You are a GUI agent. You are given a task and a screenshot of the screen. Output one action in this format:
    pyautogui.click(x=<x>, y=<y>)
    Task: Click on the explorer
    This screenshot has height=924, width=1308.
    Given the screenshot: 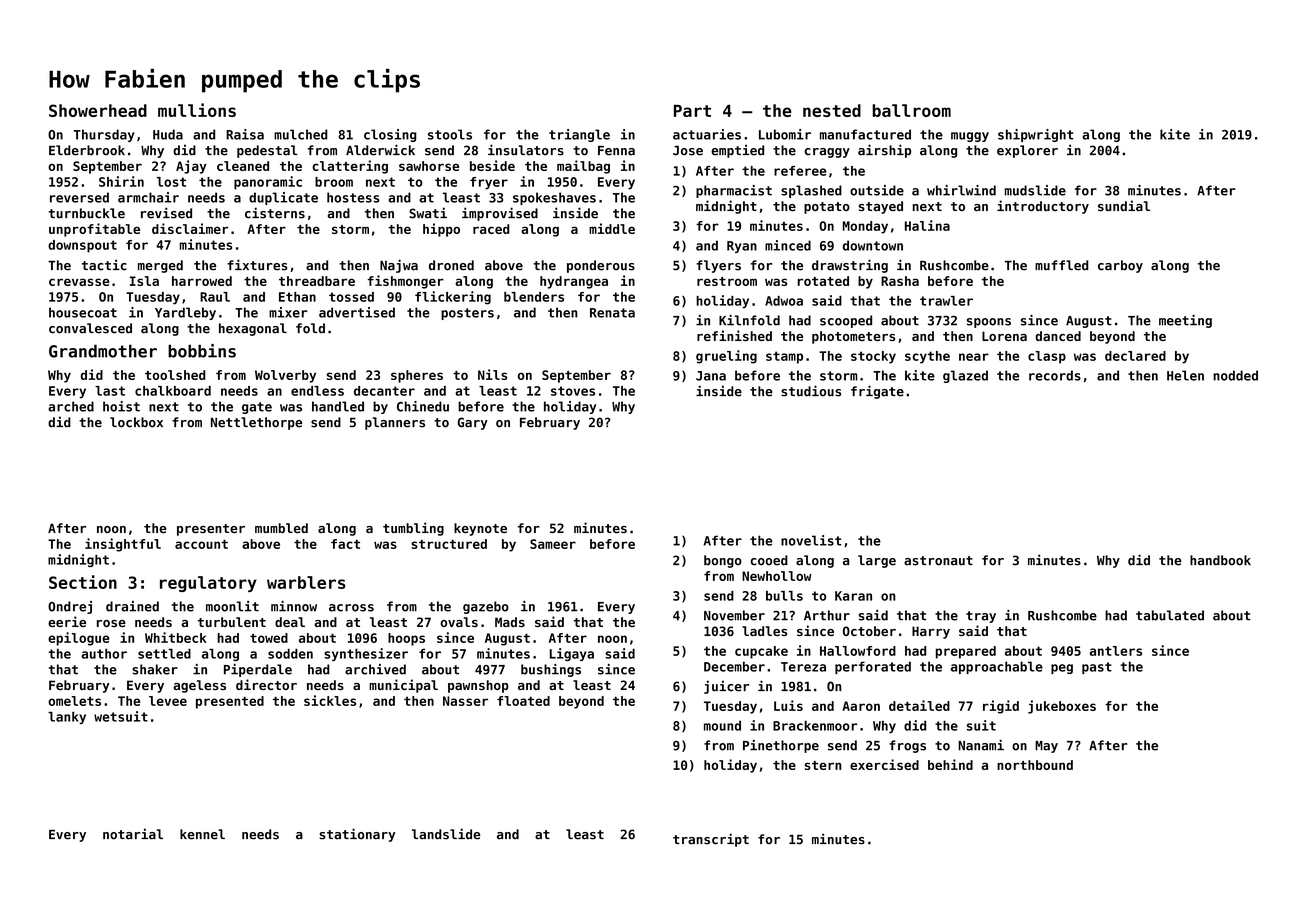 What is the action you would take?
    pyautogui.click(x=1027, y=151)
